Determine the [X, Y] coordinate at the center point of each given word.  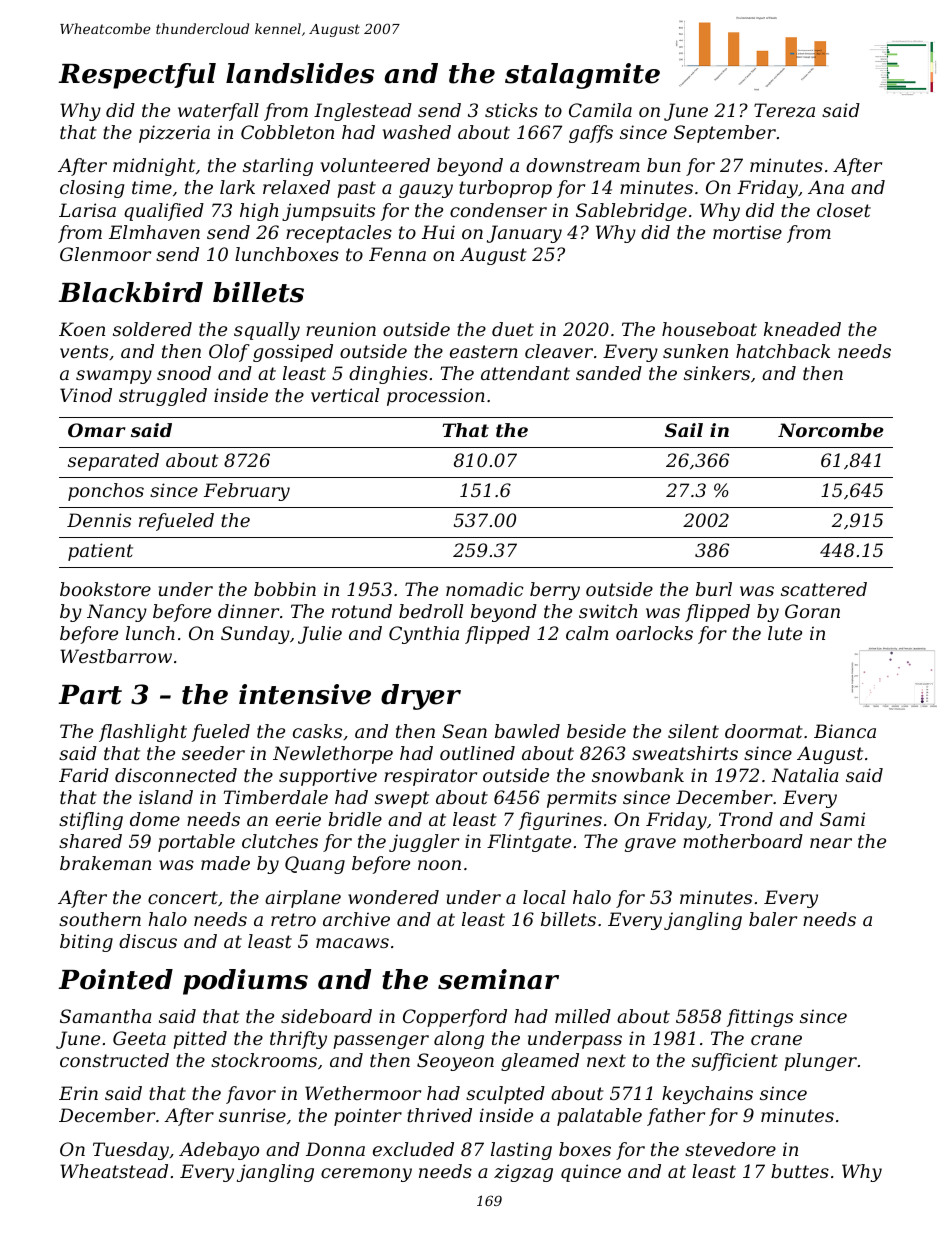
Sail [684, 430]
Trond [746, 819]
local [544, 897]
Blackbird [130, 292]
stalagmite [582, 76]
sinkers [717, 373]
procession [436, 397]
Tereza [784, 110]
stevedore [730, 1149]
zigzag [523, 1173]
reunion [341, 329]
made [225, 863]
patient [100, 552]
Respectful [137, 76]
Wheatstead [114, 1171]
